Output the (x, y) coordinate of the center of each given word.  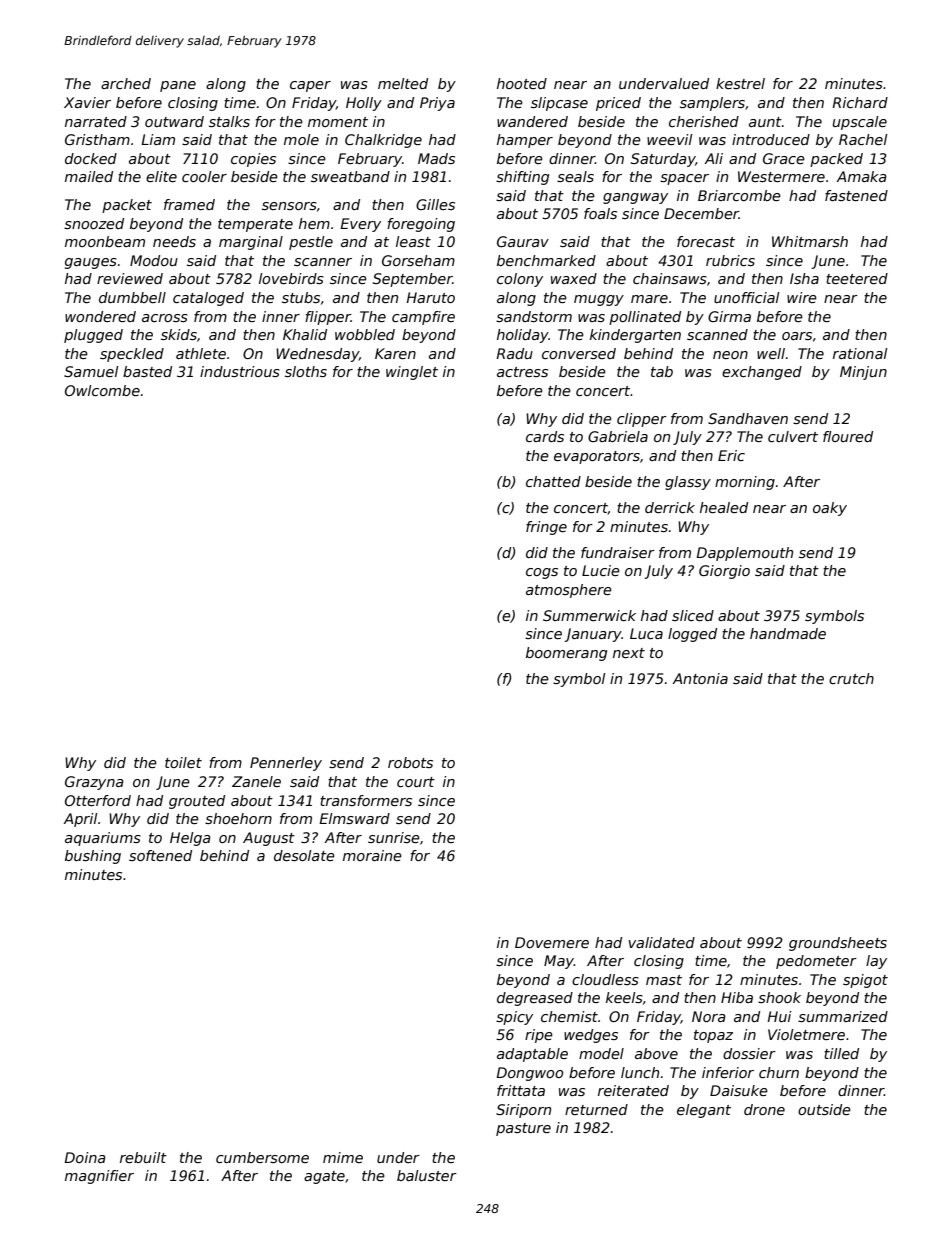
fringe (546, 528)
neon (730, 355)
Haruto (430, 297)
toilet (183, 762)
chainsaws (670, 278)
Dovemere (552, 942)
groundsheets (838, 944)
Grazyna (94, 783)
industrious (240, 371)
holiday (523, 336)
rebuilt (143, 1157)
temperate (255, 225)
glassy (688, 483)
